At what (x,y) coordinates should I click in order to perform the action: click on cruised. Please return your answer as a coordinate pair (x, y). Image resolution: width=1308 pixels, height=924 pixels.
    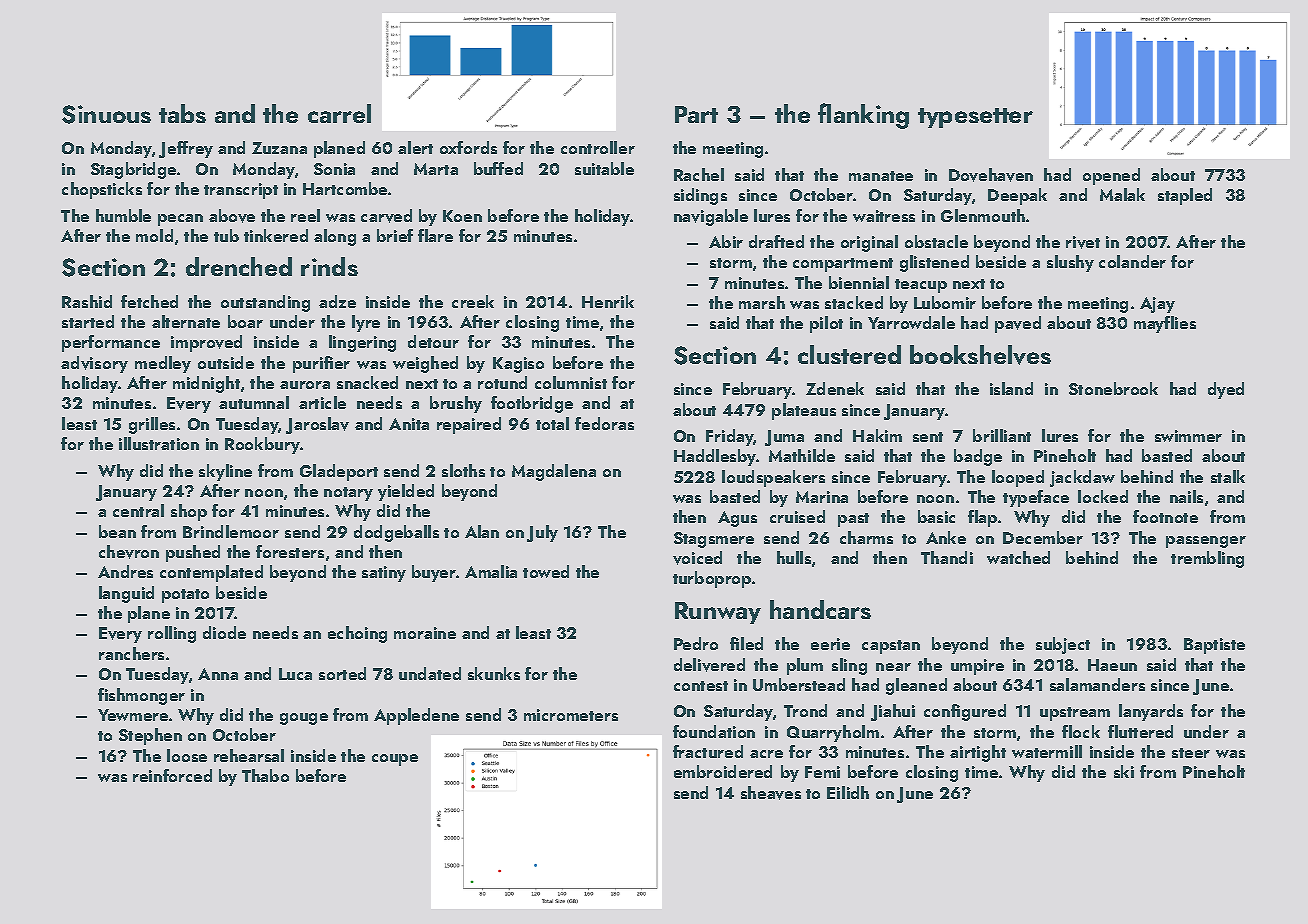
    Looking at the image, I should click on (797, 516).
